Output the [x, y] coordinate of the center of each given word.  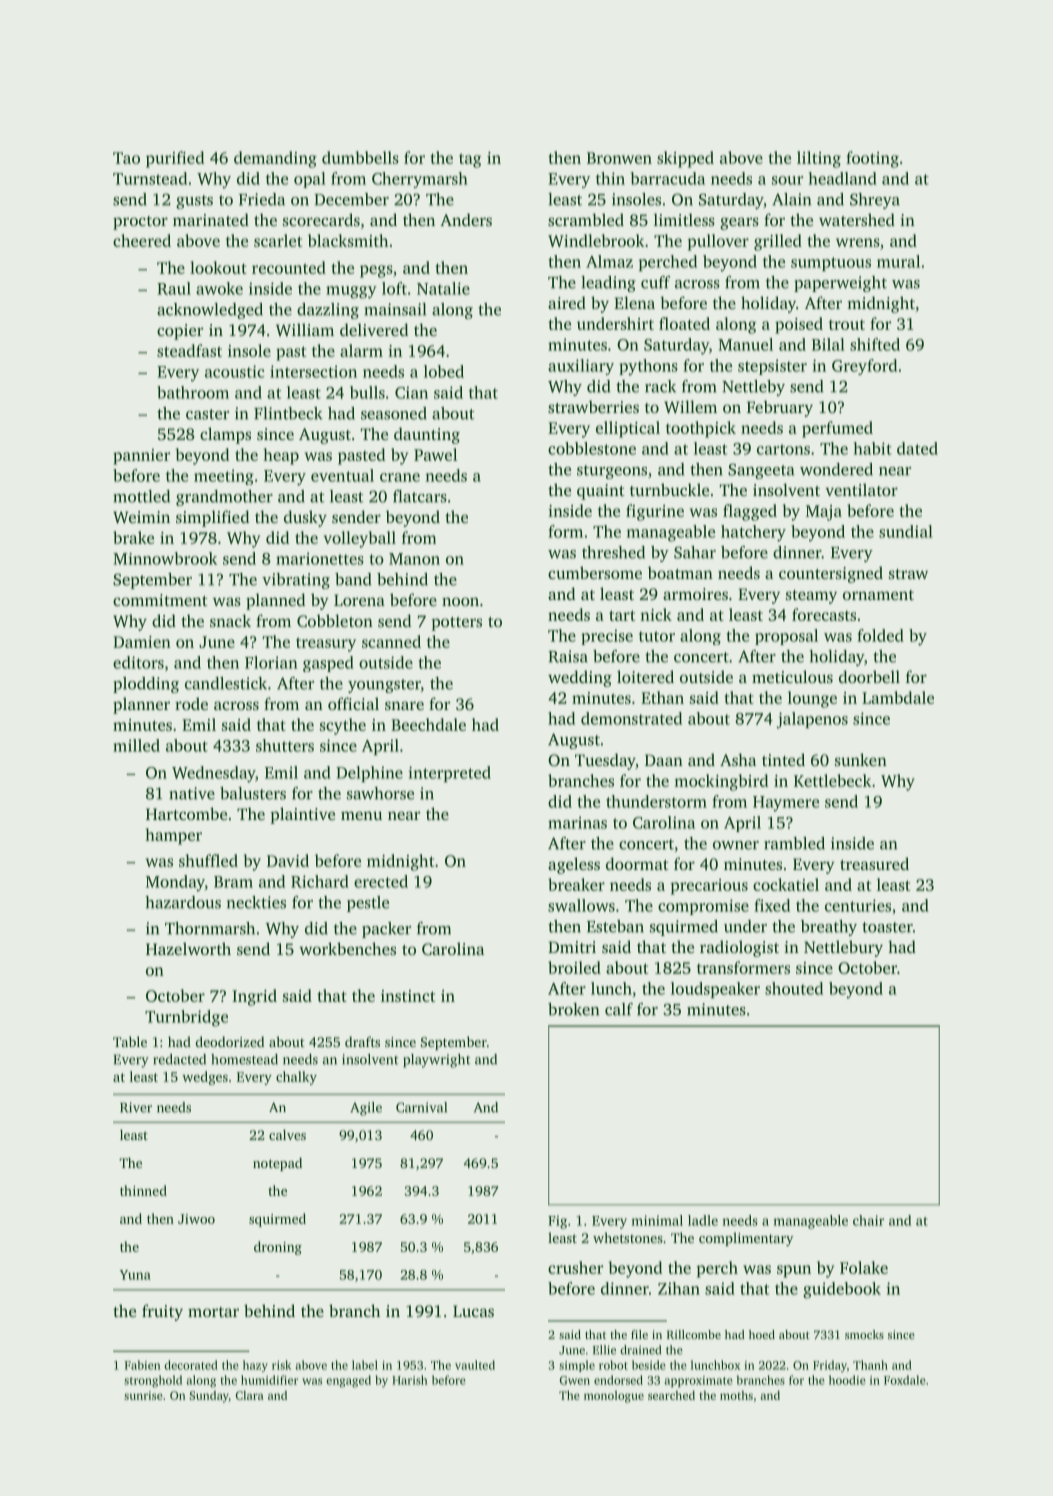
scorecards [321, 219]
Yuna [135, 1275]
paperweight [840, 284]
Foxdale [905, 1380]
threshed [613, 552]
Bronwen [619, 158]
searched [671, 1395]
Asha [738, 759]
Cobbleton [335, 620]
